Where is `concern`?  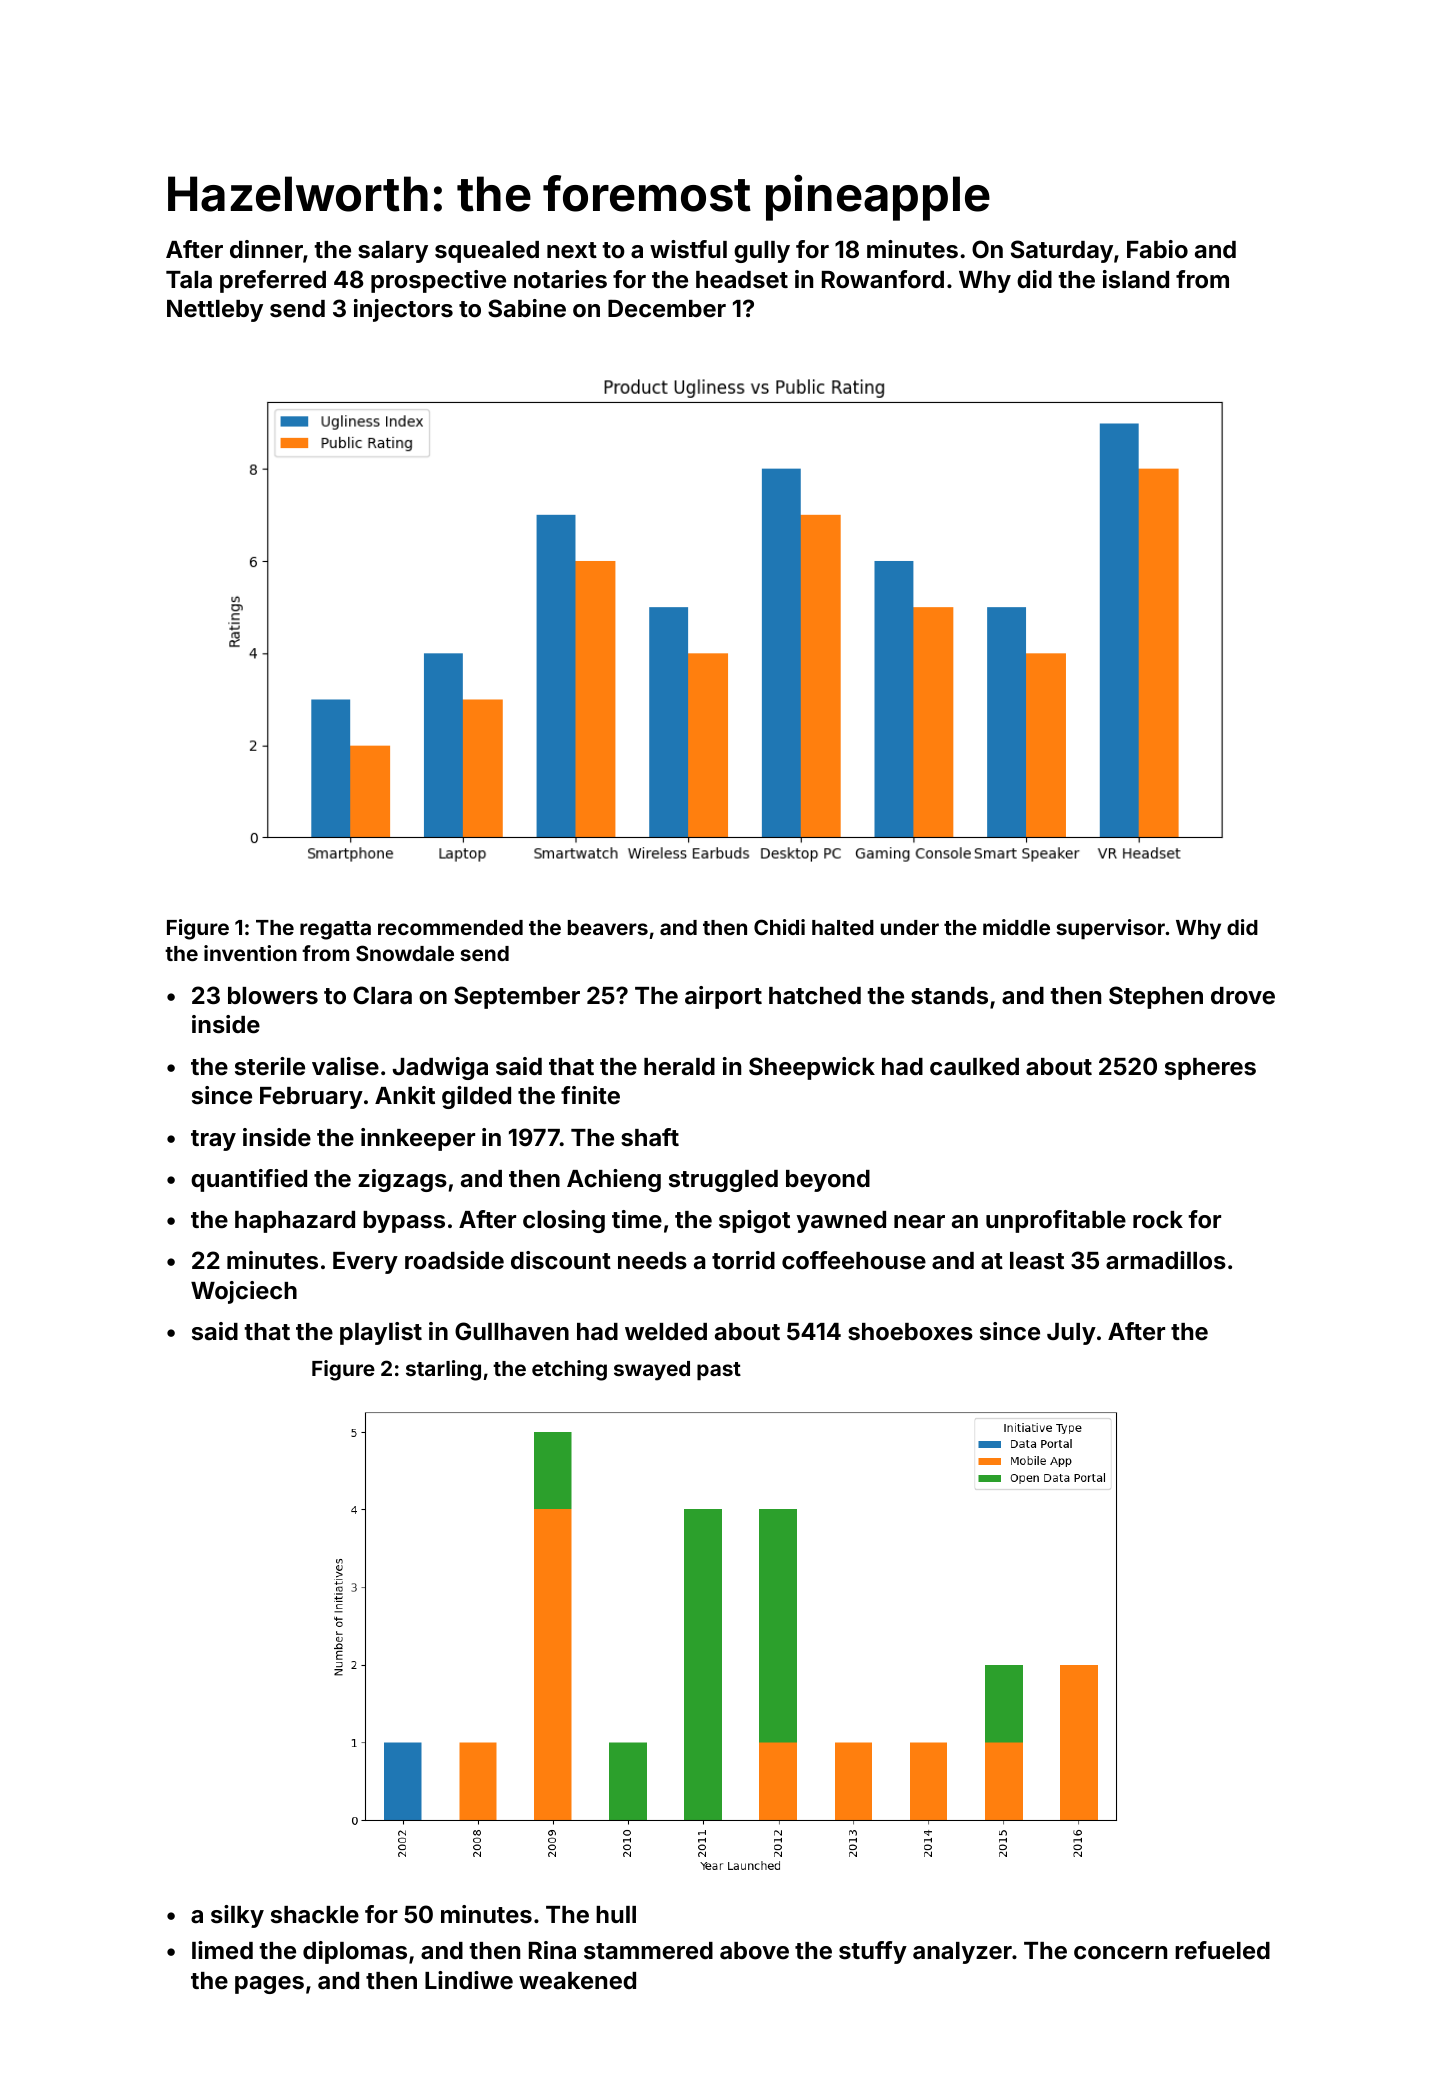 concern is located at coordinates (1120, 1953).
